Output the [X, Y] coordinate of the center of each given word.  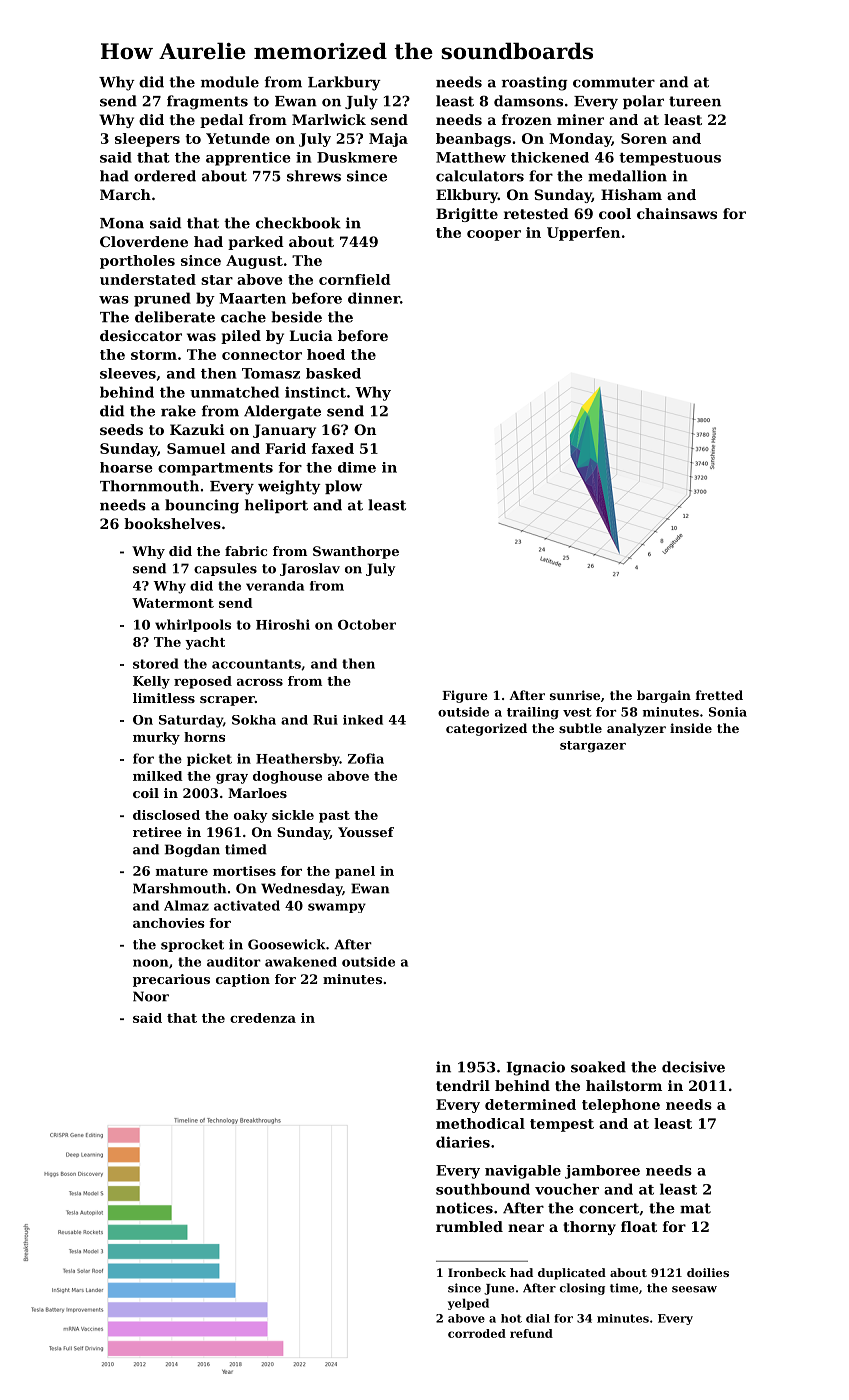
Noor [151, 996]
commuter [614, 82]
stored [156, 663]
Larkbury [344, 83]
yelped [468, 1304]
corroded [477, 1333]
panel [355, 872]
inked [363, 720]
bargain [664, 696]
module [230, 82]
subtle [580, 728]
